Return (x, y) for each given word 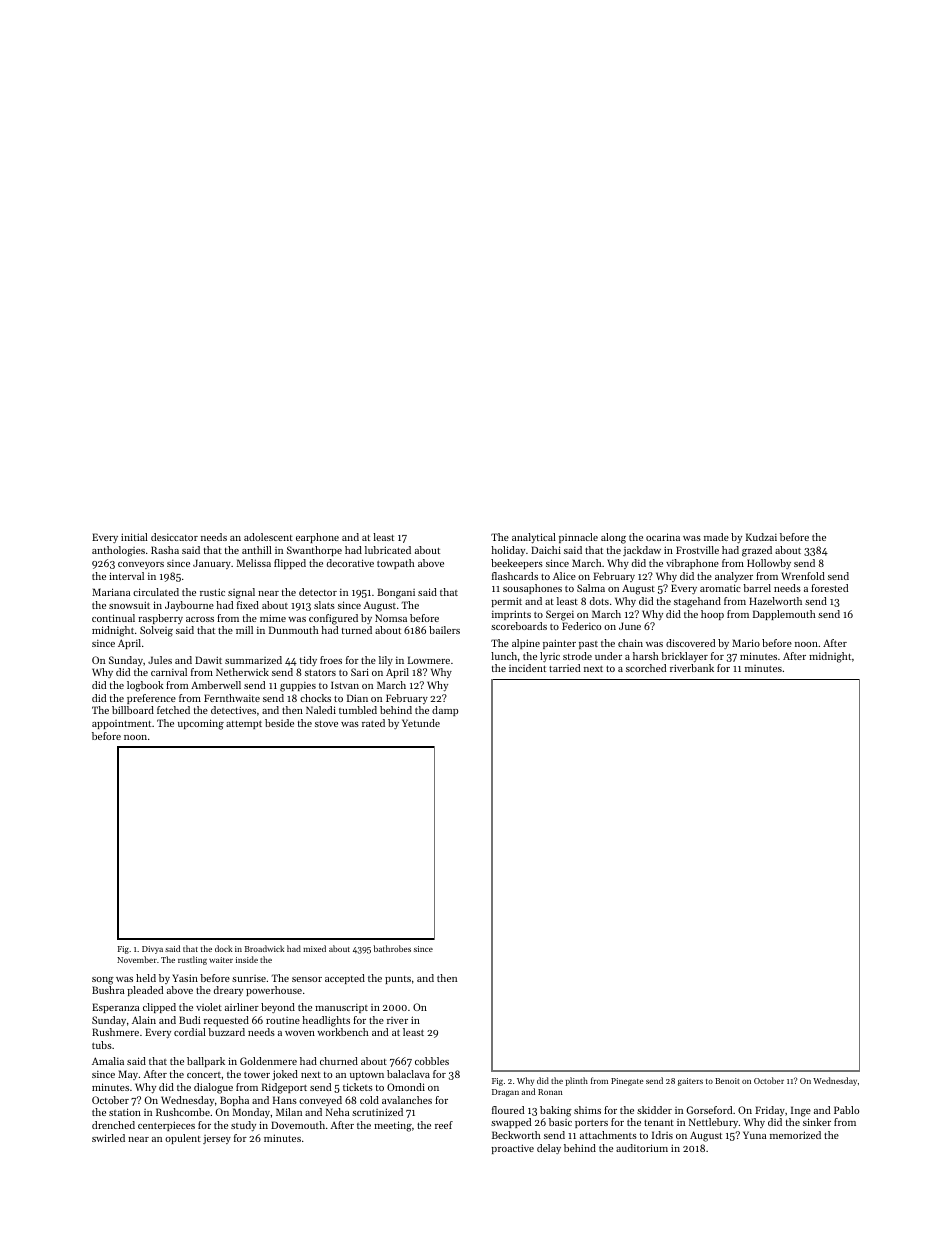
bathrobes (392, 948)
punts (398, 980)
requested (226, 1021)
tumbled (358, 710)
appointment (121, 724)
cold (369, 1100)
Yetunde (421, 723)
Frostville (697, 550)
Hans (285, 1100)
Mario (746, 643)
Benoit (727, 1081)
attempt (244, 724)
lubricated (388, 550)
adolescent (268, 537)
